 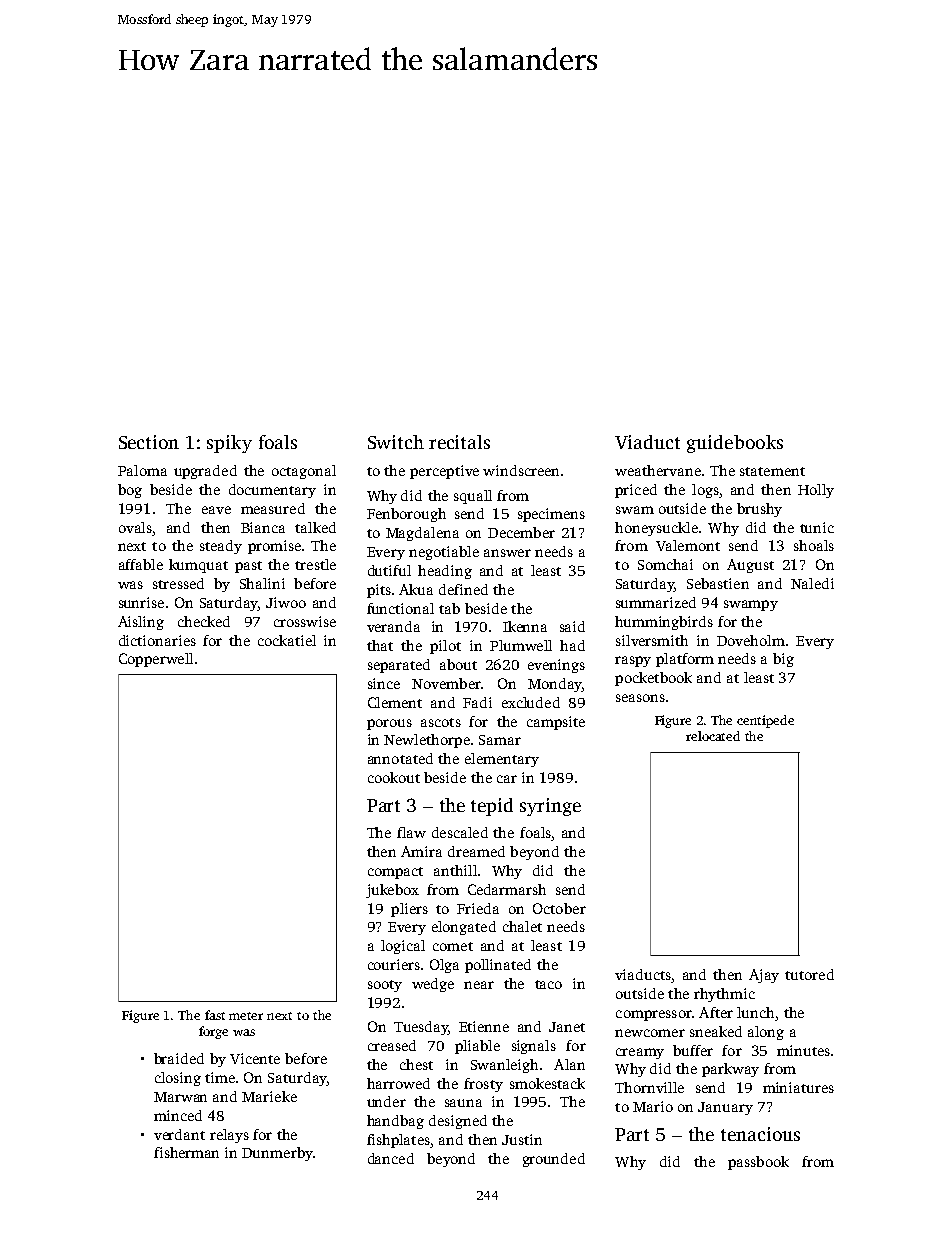 I want to click on passbook, so click(x=758, y=1163).
